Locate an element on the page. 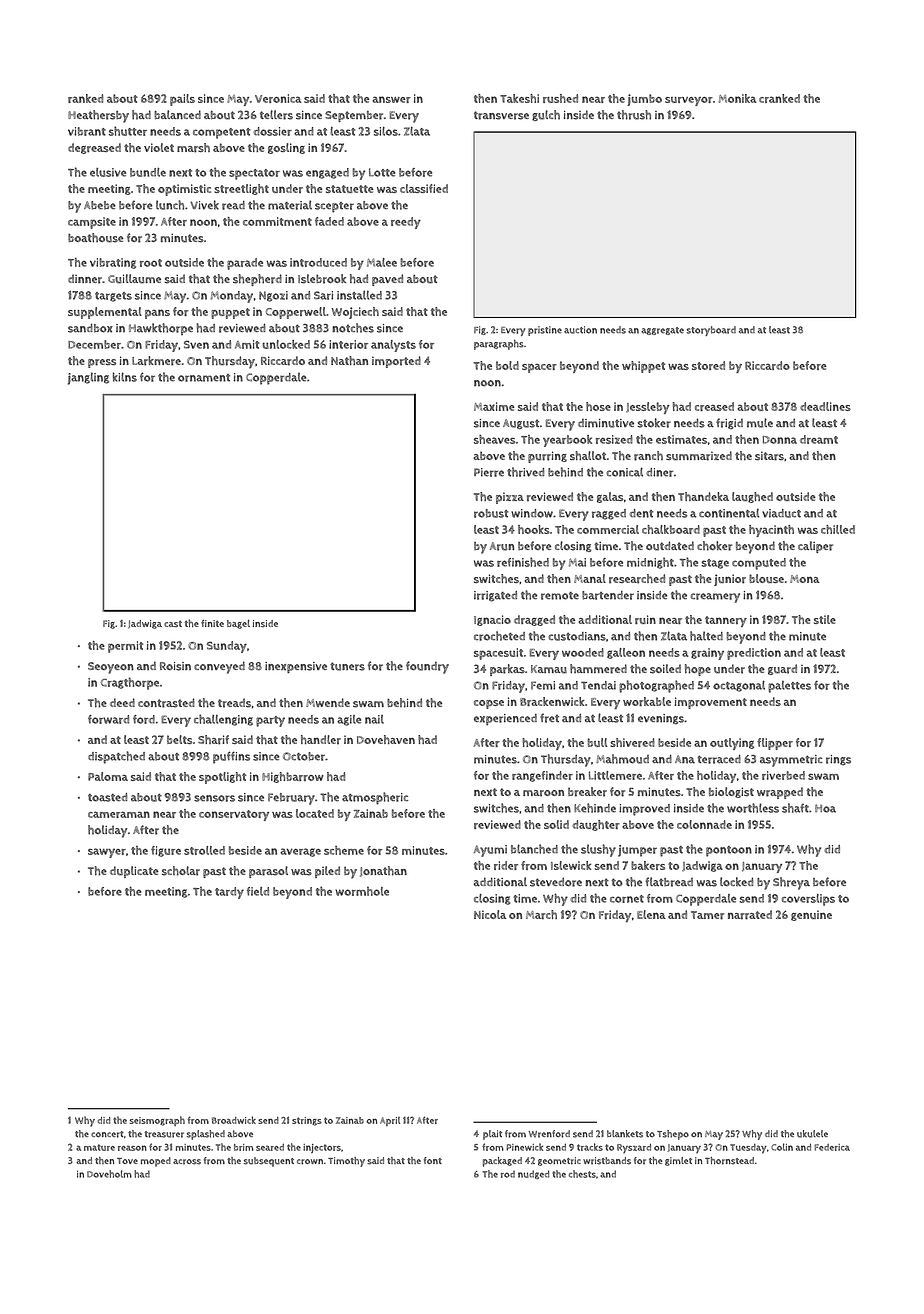 The height and width of the document is (1314, 924). reason is located at coordinates (132, 1148).
